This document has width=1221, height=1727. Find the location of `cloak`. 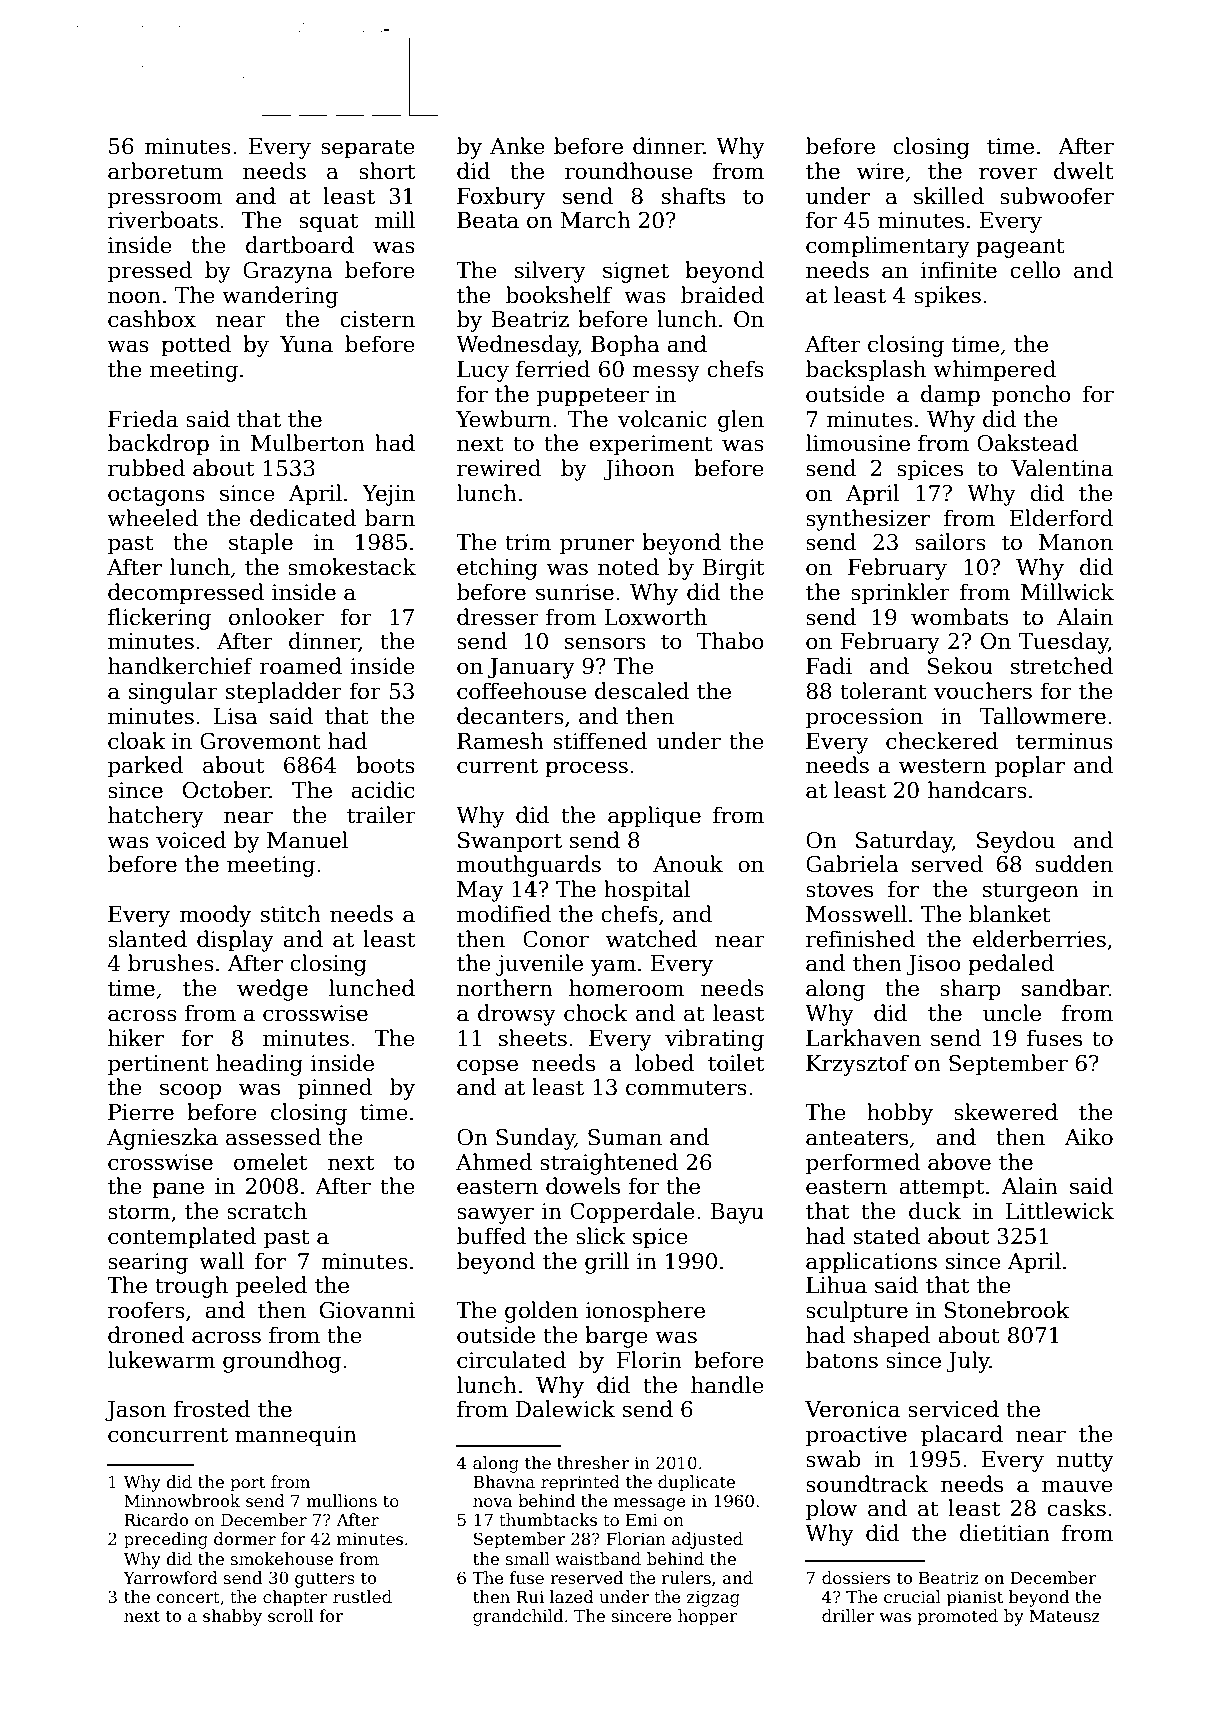

cloak is located at coordinates (137, 741).
